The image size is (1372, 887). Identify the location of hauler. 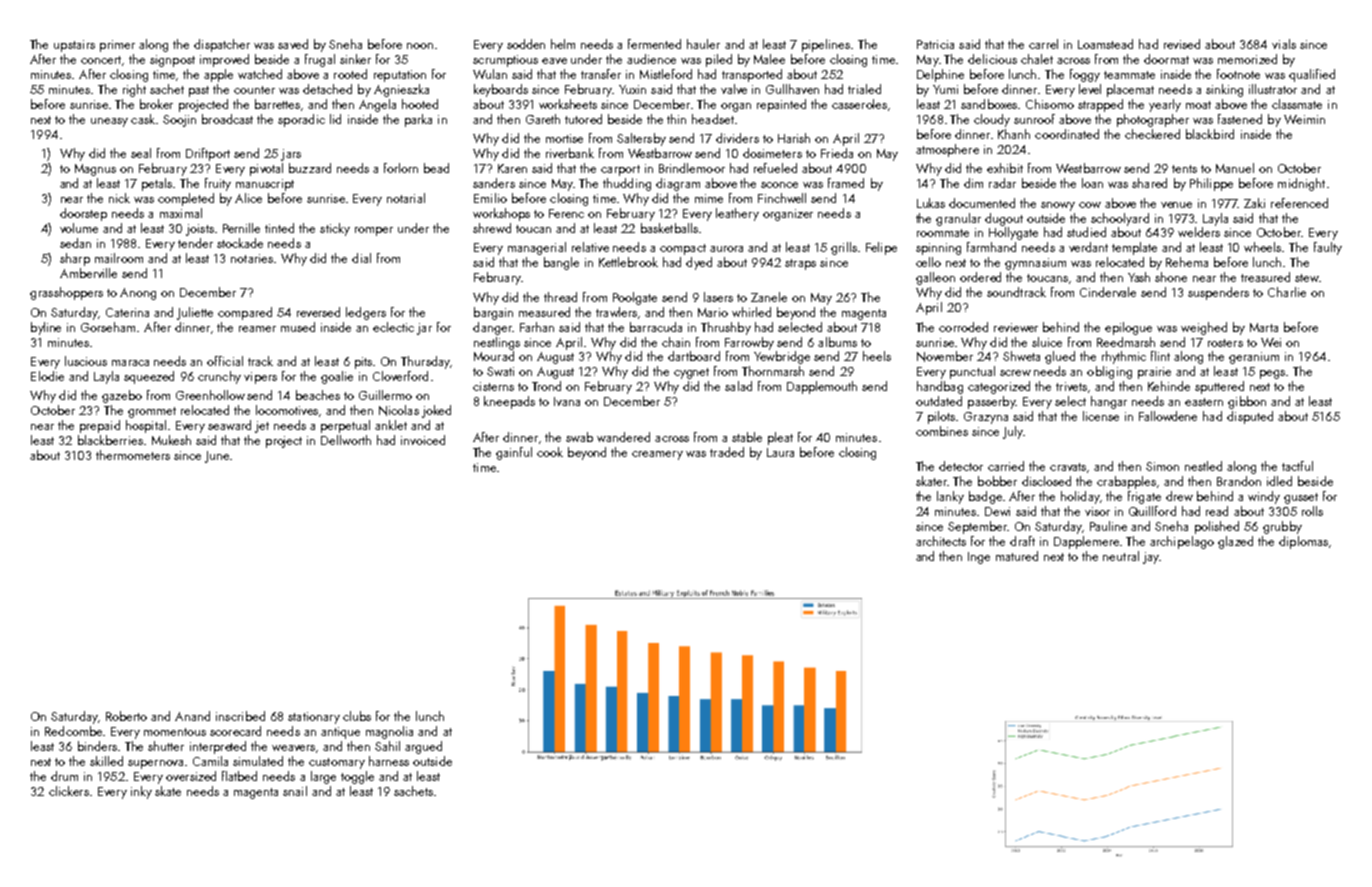
(703, 44).
